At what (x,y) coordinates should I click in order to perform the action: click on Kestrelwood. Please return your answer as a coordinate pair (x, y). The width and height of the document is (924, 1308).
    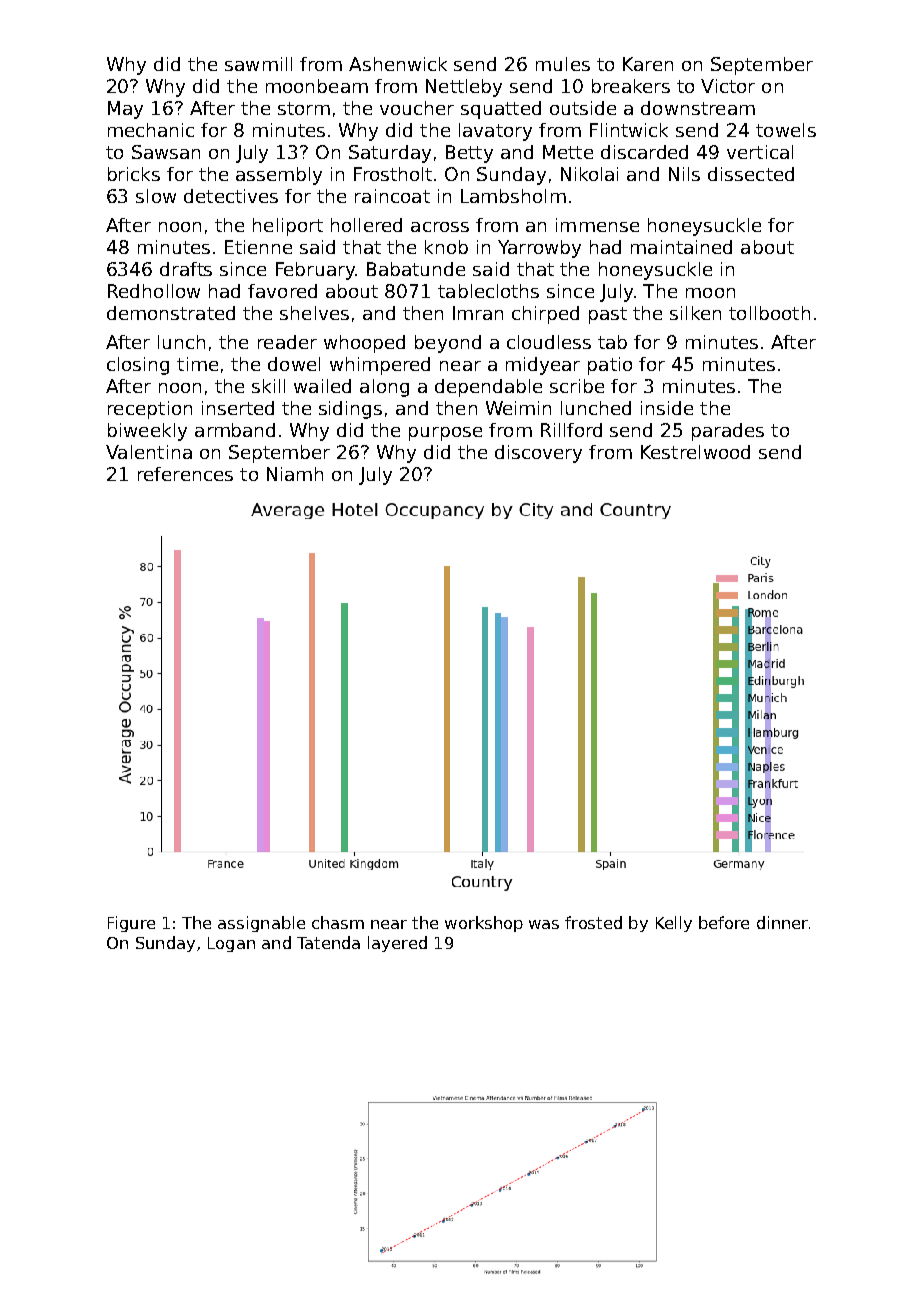
    Looking at the image, I should click on (695, 452).
